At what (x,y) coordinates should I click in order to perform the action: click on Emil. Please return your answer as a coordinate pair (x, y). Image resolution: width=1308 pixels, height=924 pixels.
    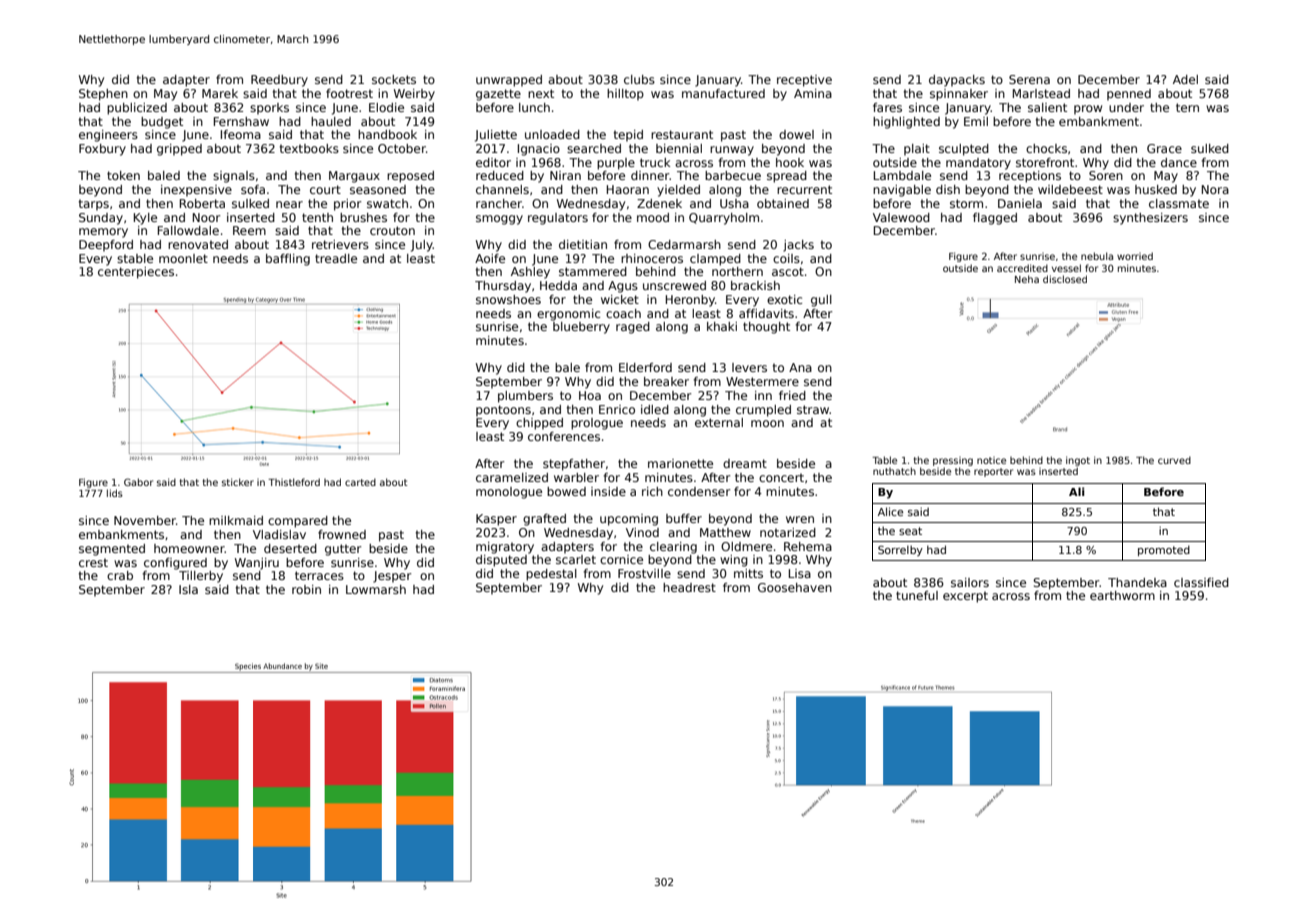
    Looking at the image, I should click on (976, 121).
